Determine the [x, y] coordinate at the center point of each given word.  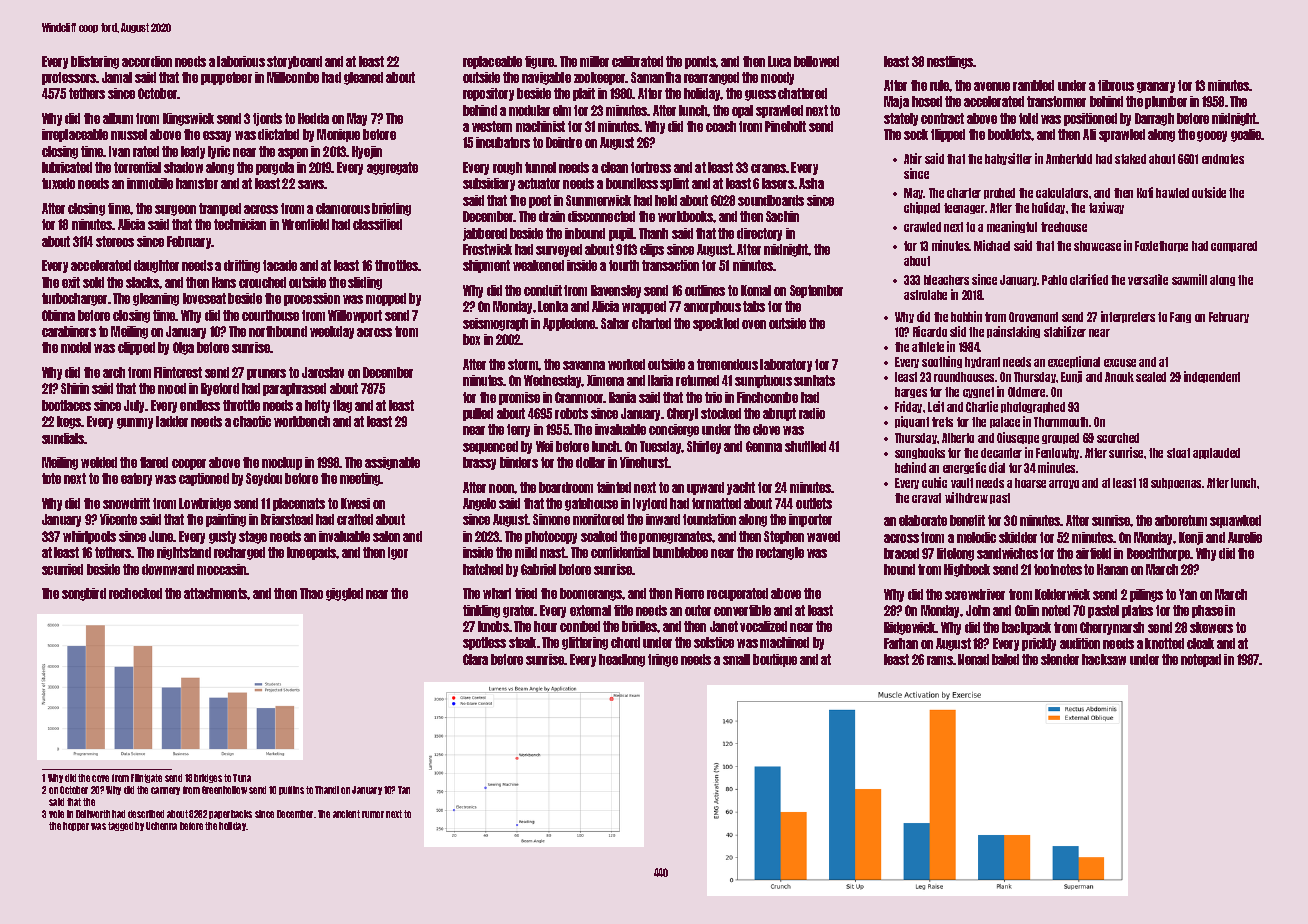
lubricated [67, 167]
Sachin [782, 216]
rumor [373, 814]
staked [1130, 159]
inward [663, 519]
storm [523, 364]
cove [100, 778]
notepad [1201, 660]
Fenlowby [1057, 453]
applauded [1216, 453]
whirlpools [89, 537]
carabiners [69, 331]
